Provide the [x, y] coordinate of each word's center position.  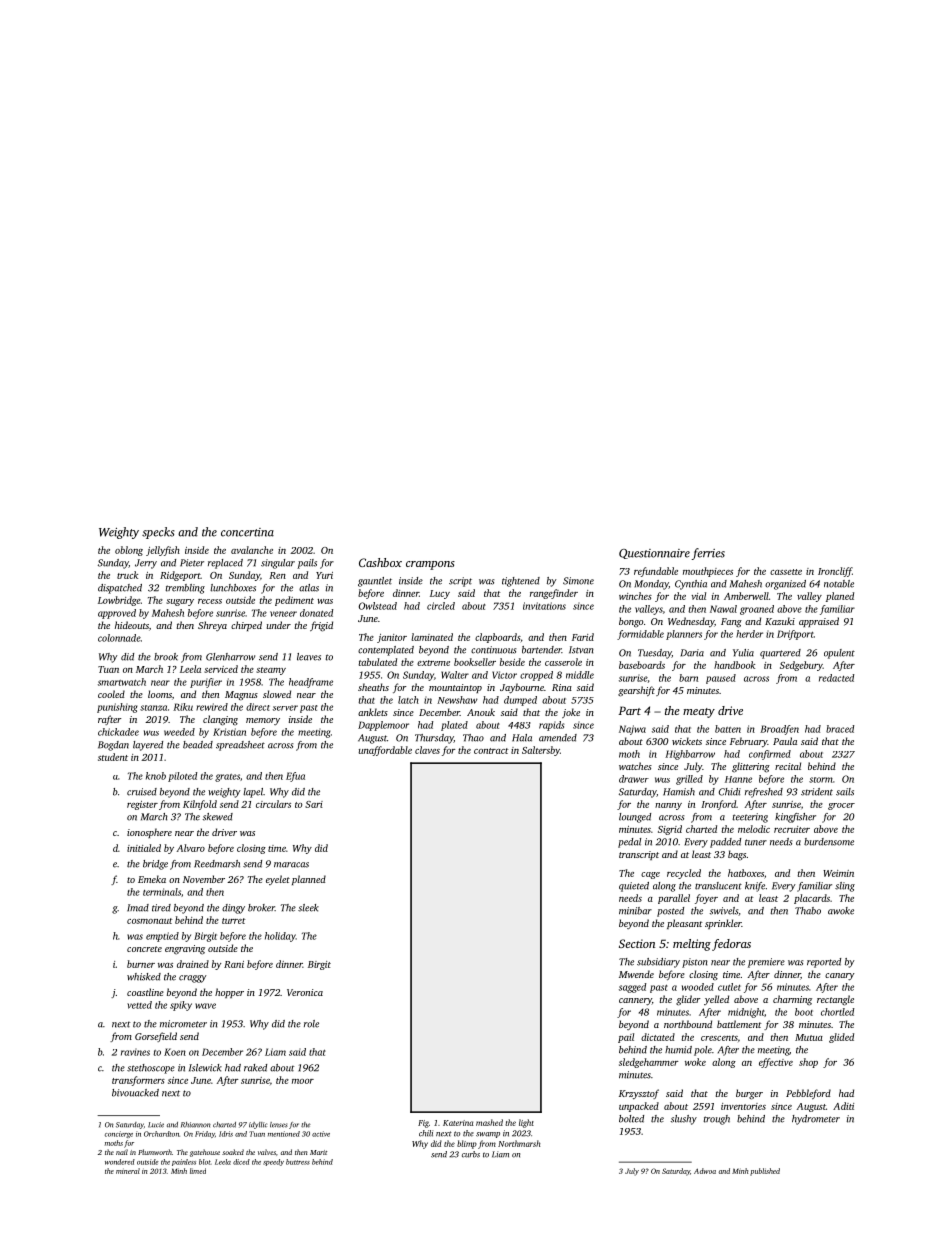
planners [684, 635]
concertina [247, 532]
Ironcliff [835, 572]
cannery [635, 1002]
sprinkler [723, 924]
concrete [144, 949]
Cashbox [380, 562]
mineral [128, 1171]
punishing [117, 708]
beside [512, 662]
